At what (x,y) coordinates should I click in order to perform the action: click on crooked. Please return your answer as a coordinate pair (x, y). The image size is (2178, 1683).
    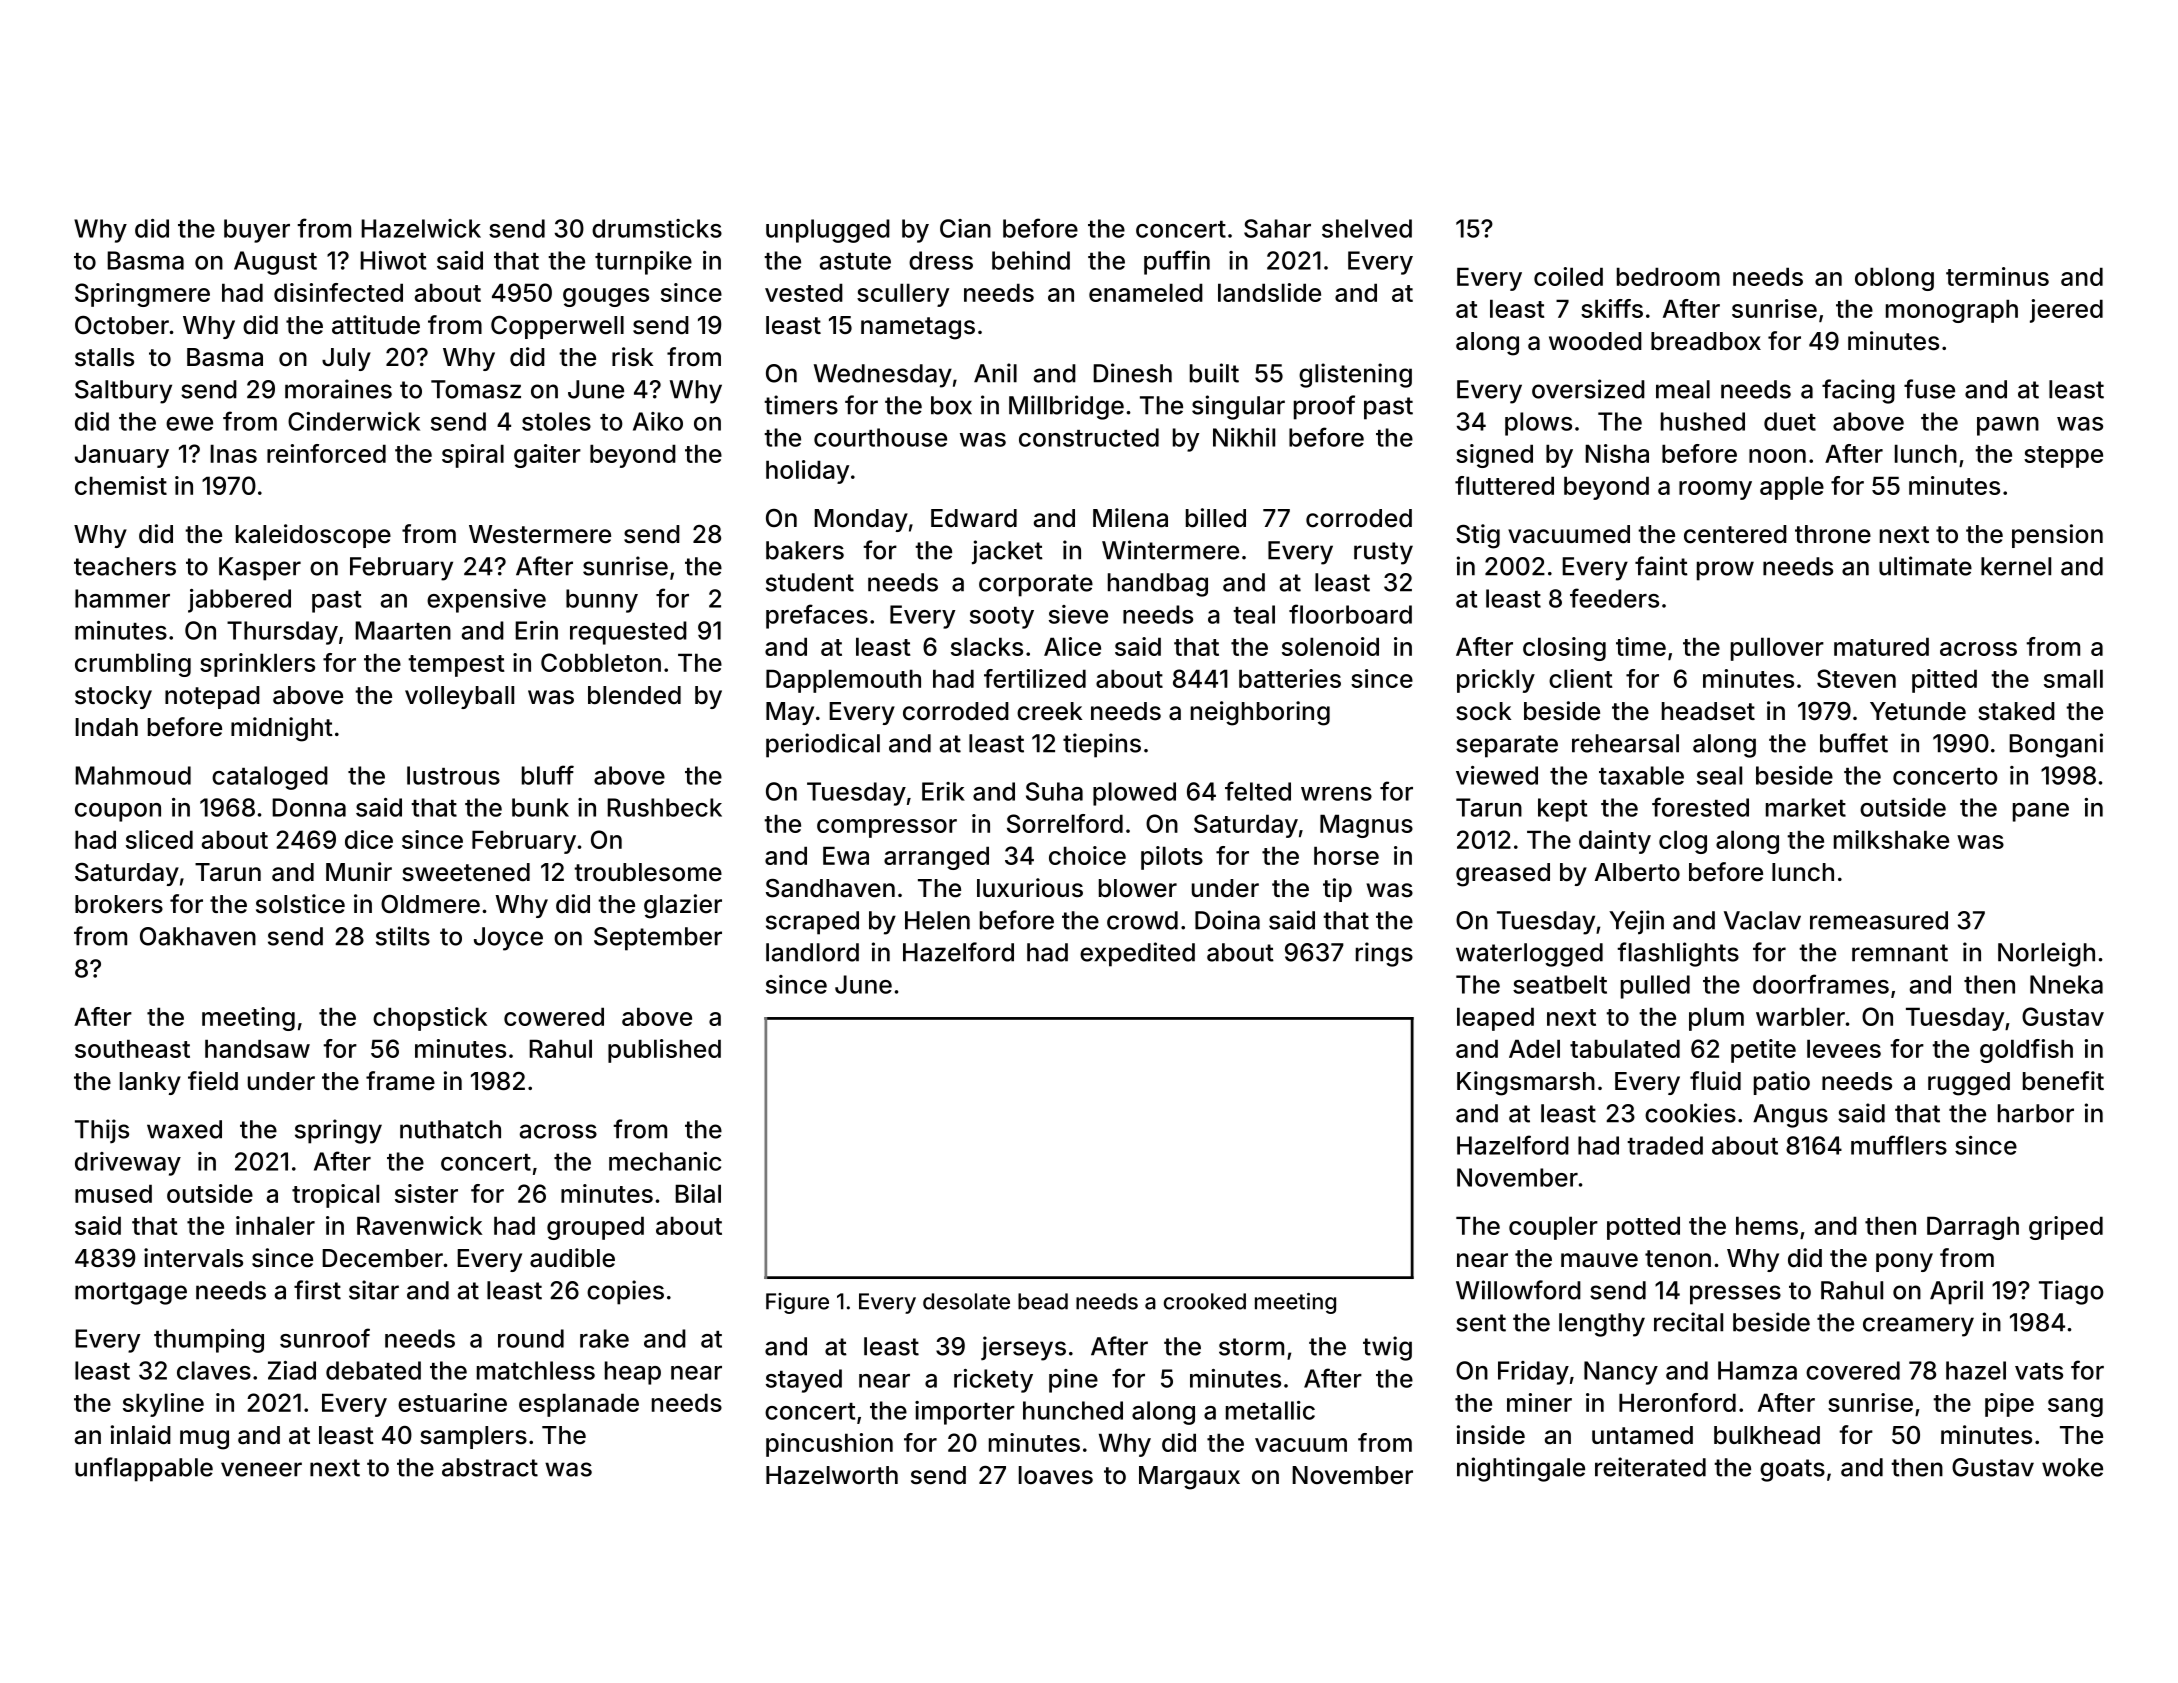
    Looking at the image, I should click on (1205, 1301).
